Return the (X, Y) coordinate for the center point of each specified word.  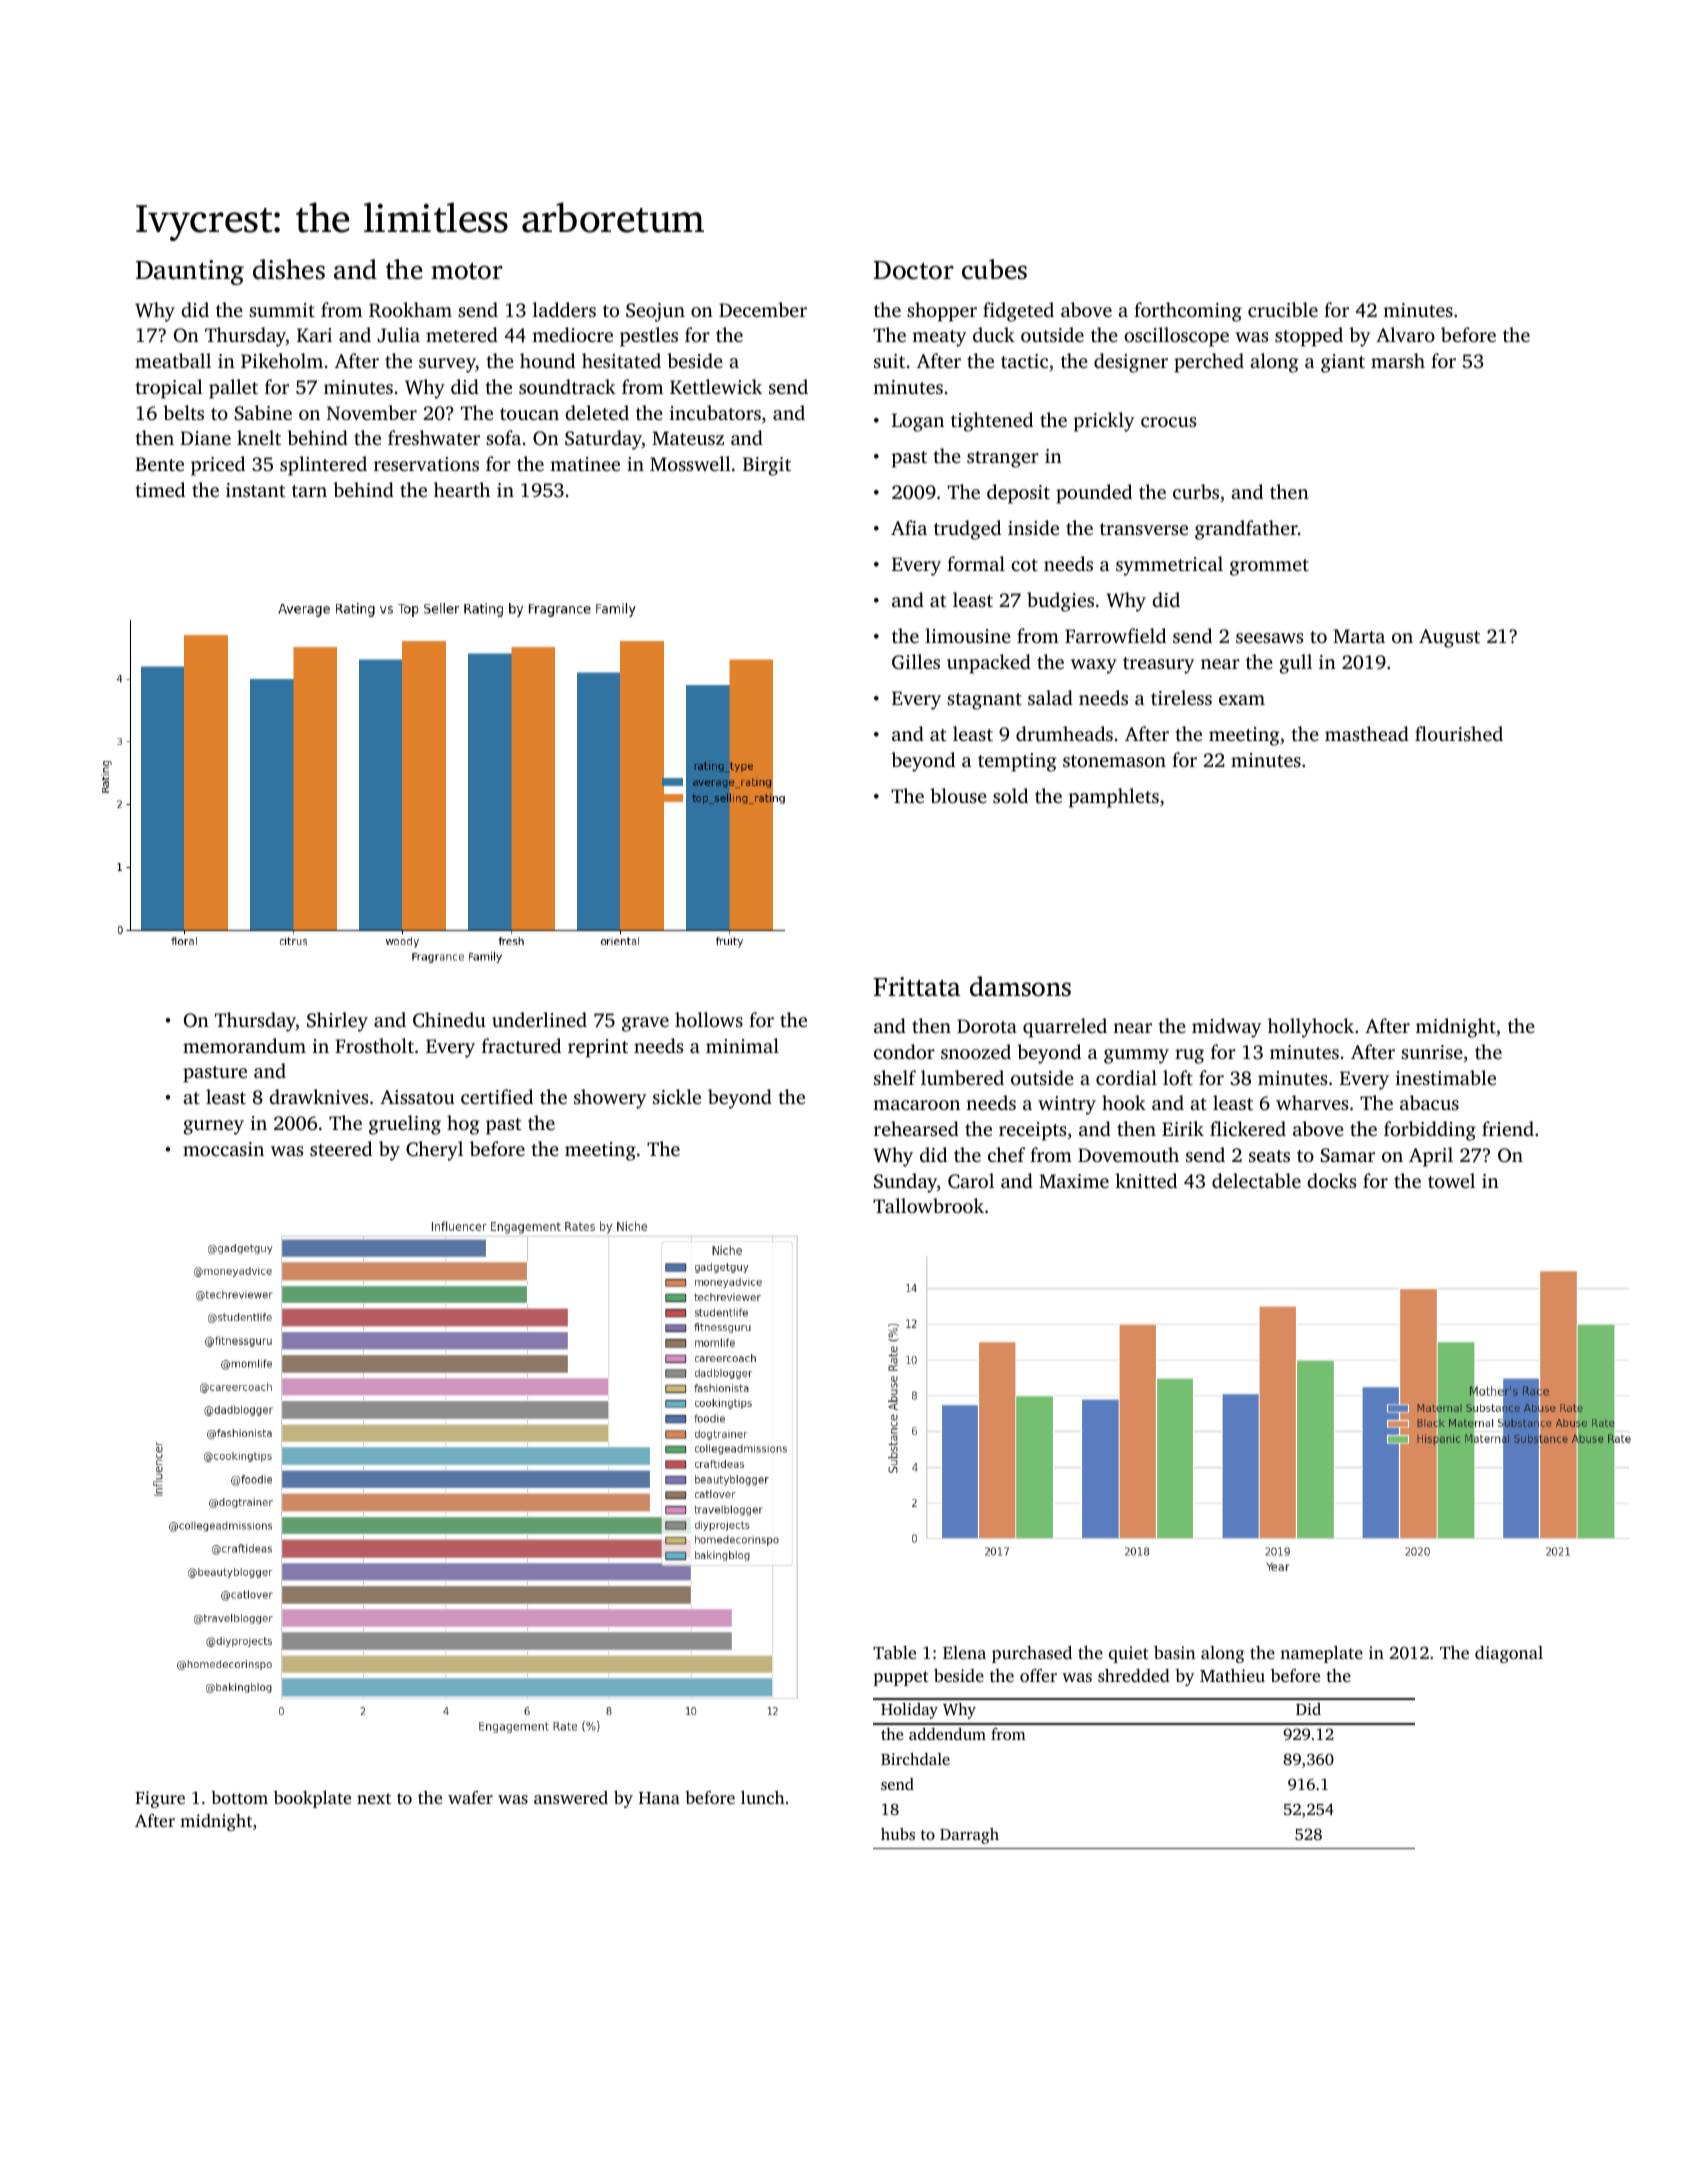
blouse (958, 795)
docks (1331, 1180)
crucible (1283, 309)
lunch (763, 1797)
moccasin (223, 1149)
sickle (677, 1096)
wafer (470, 1797)
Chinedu (449, 1020)
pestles (649, 337)
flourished (1459, 733)
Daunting (190, 272)
